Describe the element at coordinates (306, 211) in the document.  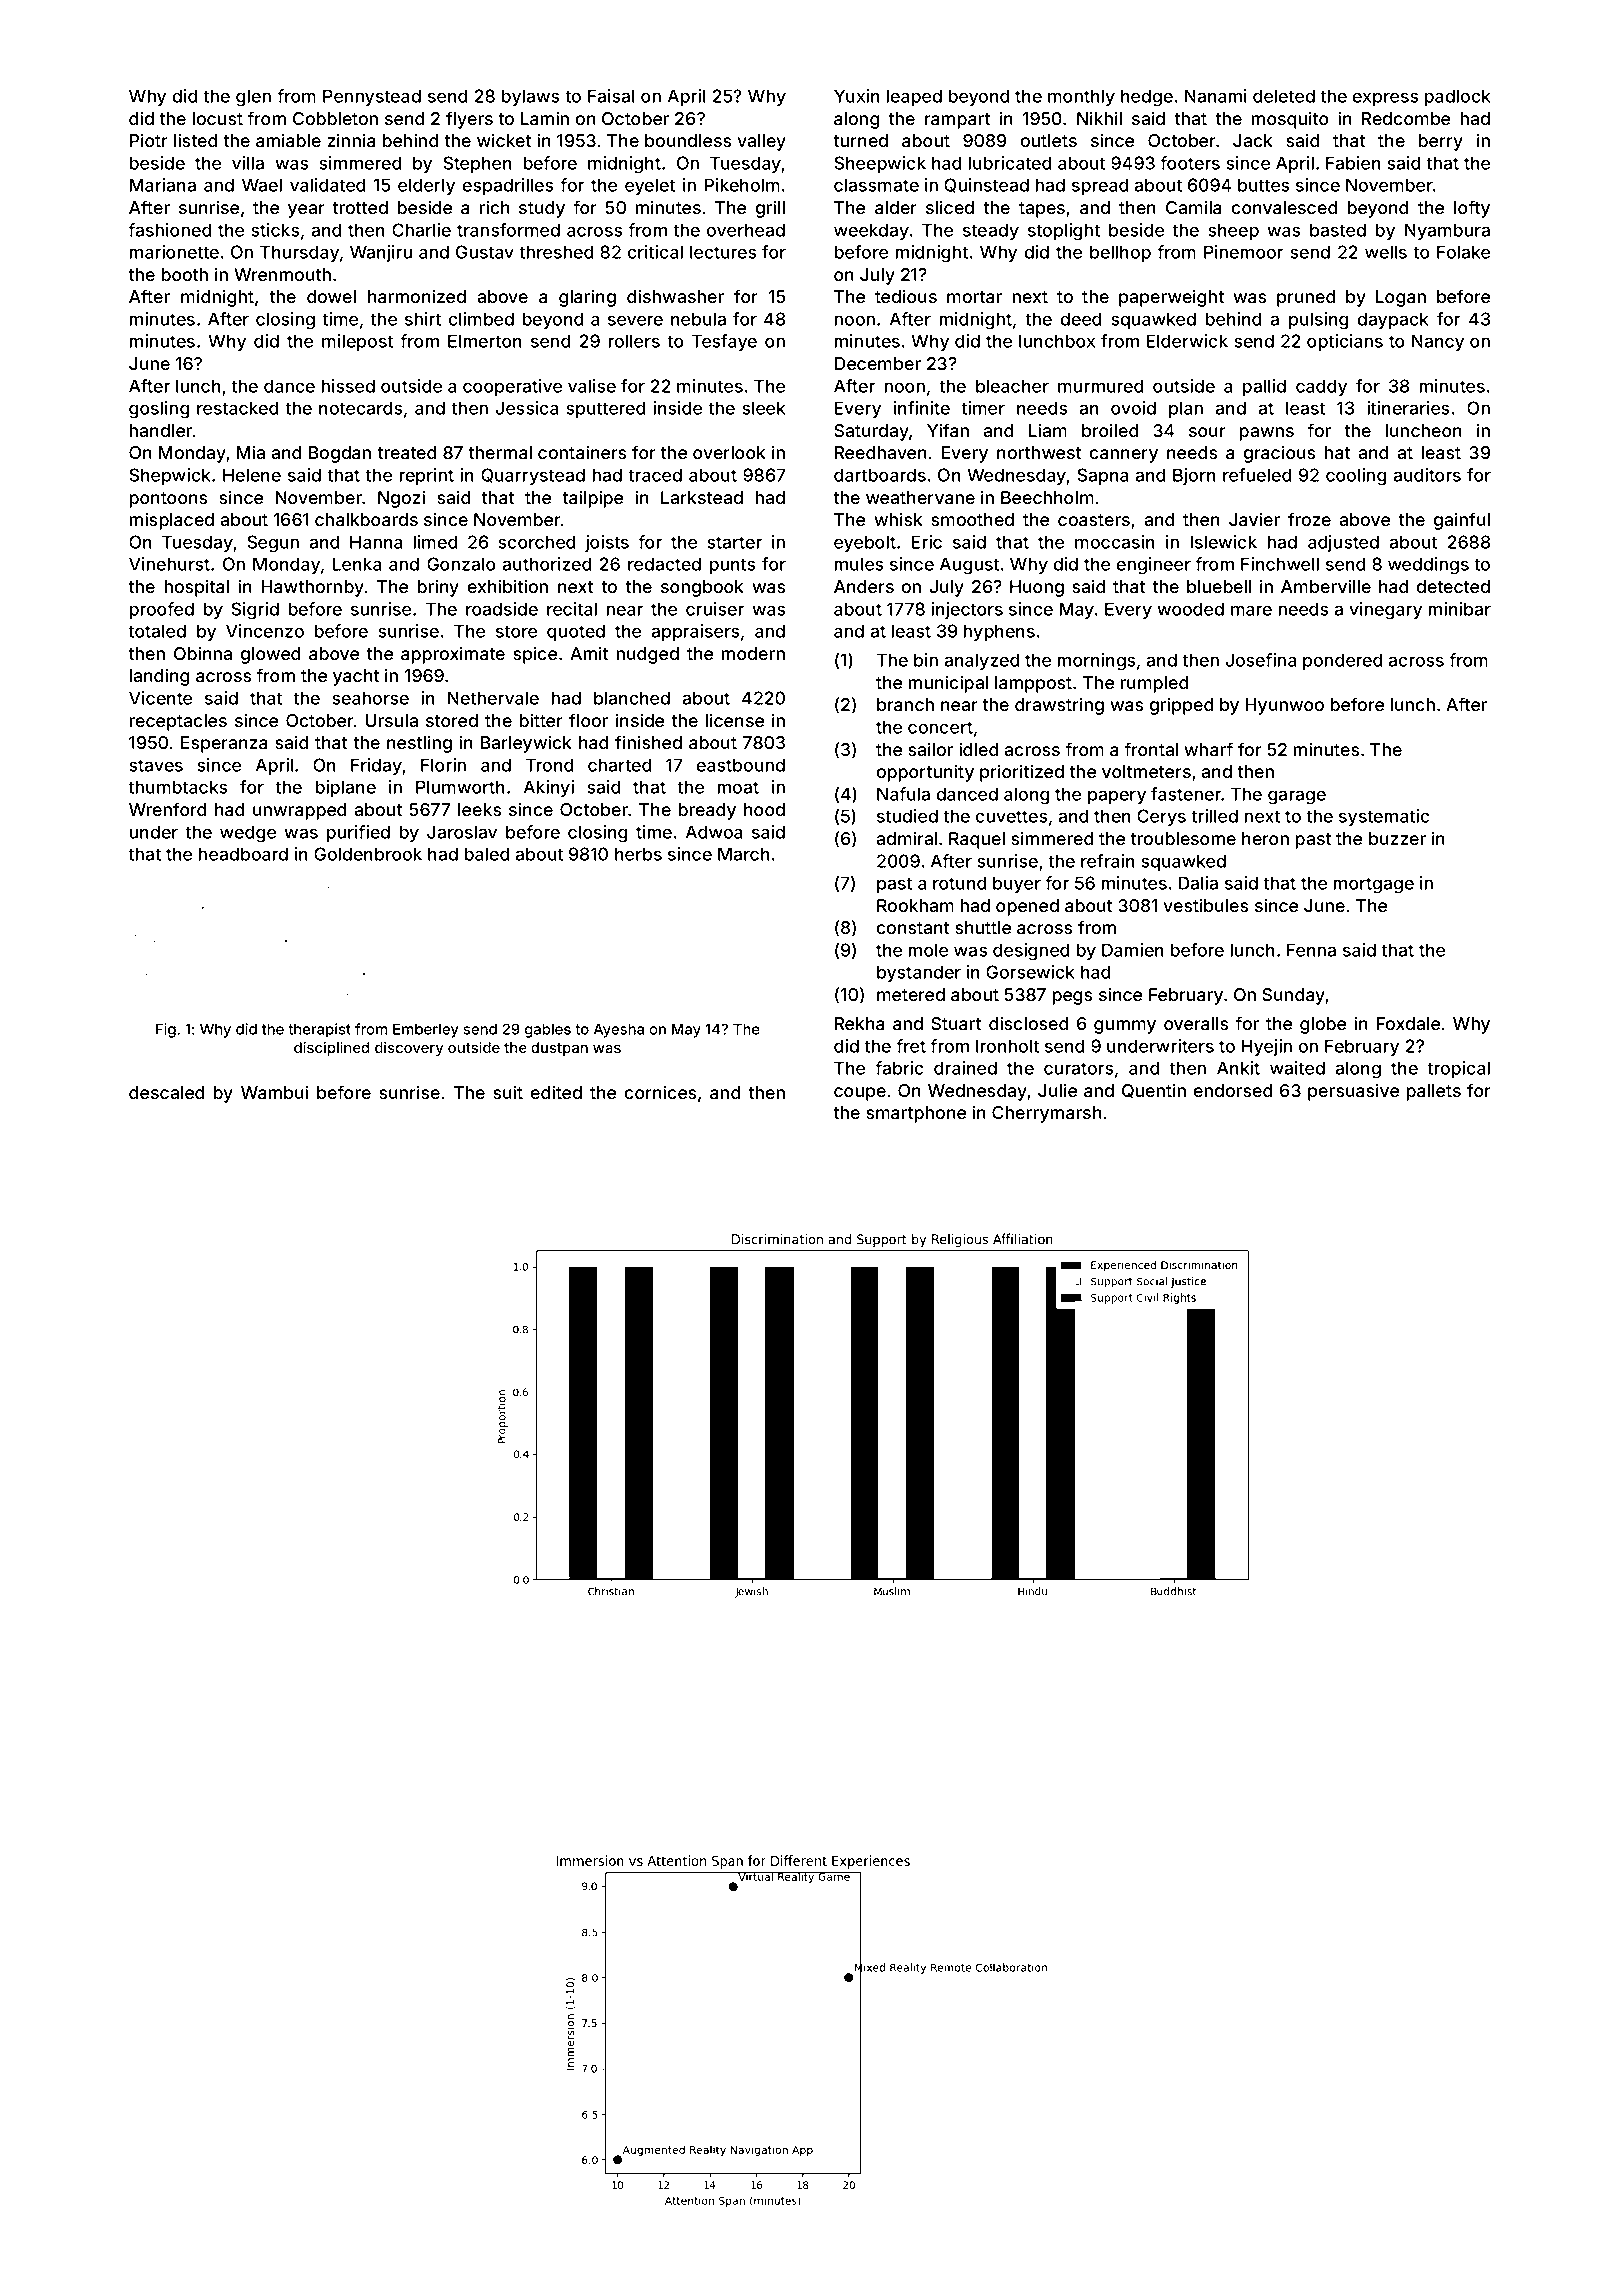
I see `year` at that location.
